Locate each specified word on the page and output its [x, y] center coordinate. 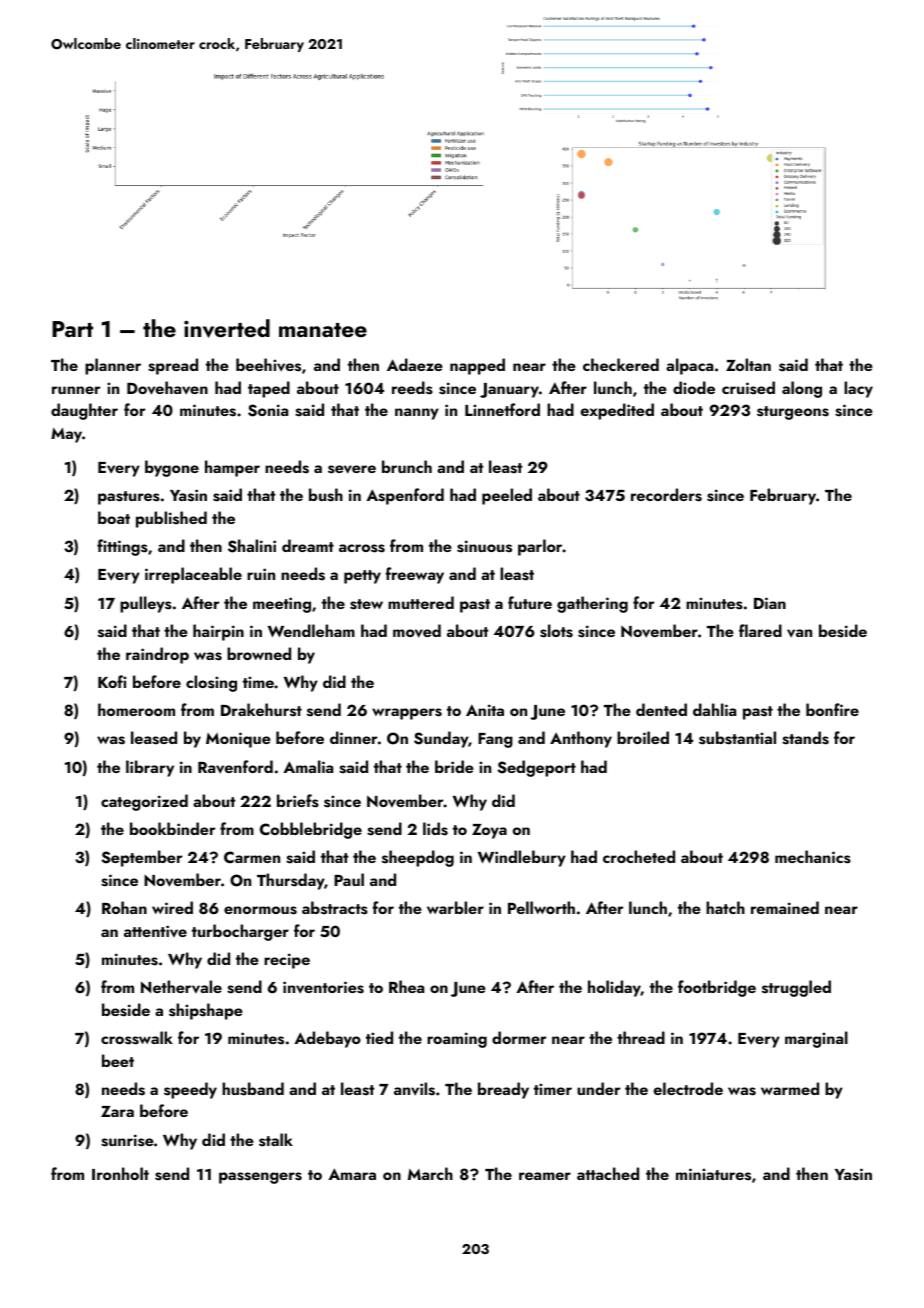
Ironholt [120, 1173]
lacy [858, 389]
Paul [349, 879]
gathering [592, 604]
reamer [545, 1176]
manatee [323, 330]
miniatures [713, 1174]
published [171, 519]
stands [805, 738]
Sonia [268, 410]
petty [362, 577]
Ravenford [235, 767]
